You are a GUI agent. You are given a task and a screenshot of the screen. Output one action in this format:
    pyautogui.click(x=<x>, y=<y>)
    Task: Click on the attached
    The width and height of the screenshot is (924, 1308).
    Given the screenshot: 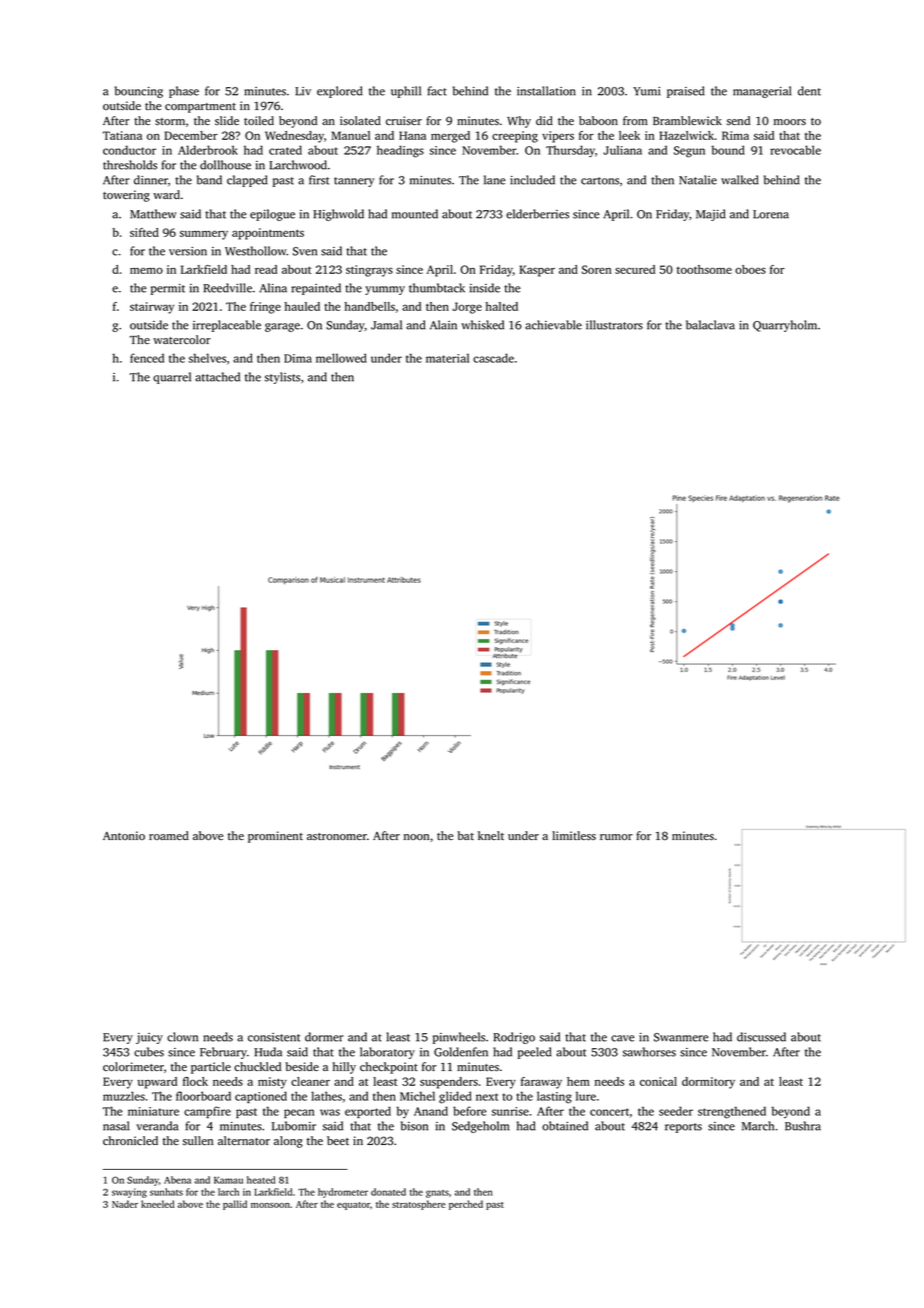 What is the action you would take?
    pyautogui.click(x=217, y=377)
